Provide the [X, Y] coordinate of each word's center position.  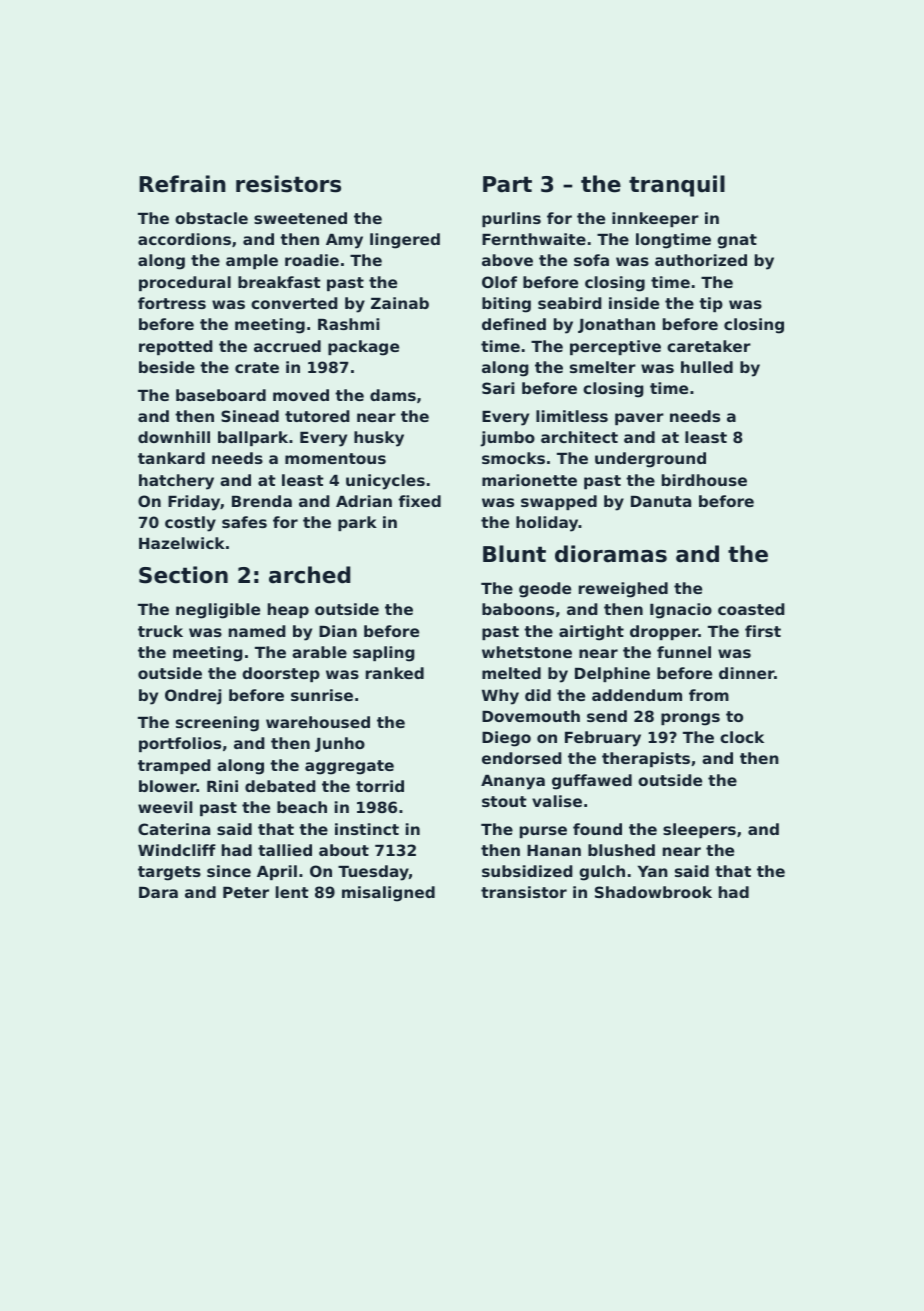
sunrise [322, 695]
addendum [637, 695]
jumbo [507, 439]
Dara [158, 892]
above [507, 260]
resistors [288, 184]
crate [257, 367]
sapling [384, 654]
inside [634, 303]
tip [711, 304]
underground [650, 460]
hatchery [176, 482]
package [363, 348]
